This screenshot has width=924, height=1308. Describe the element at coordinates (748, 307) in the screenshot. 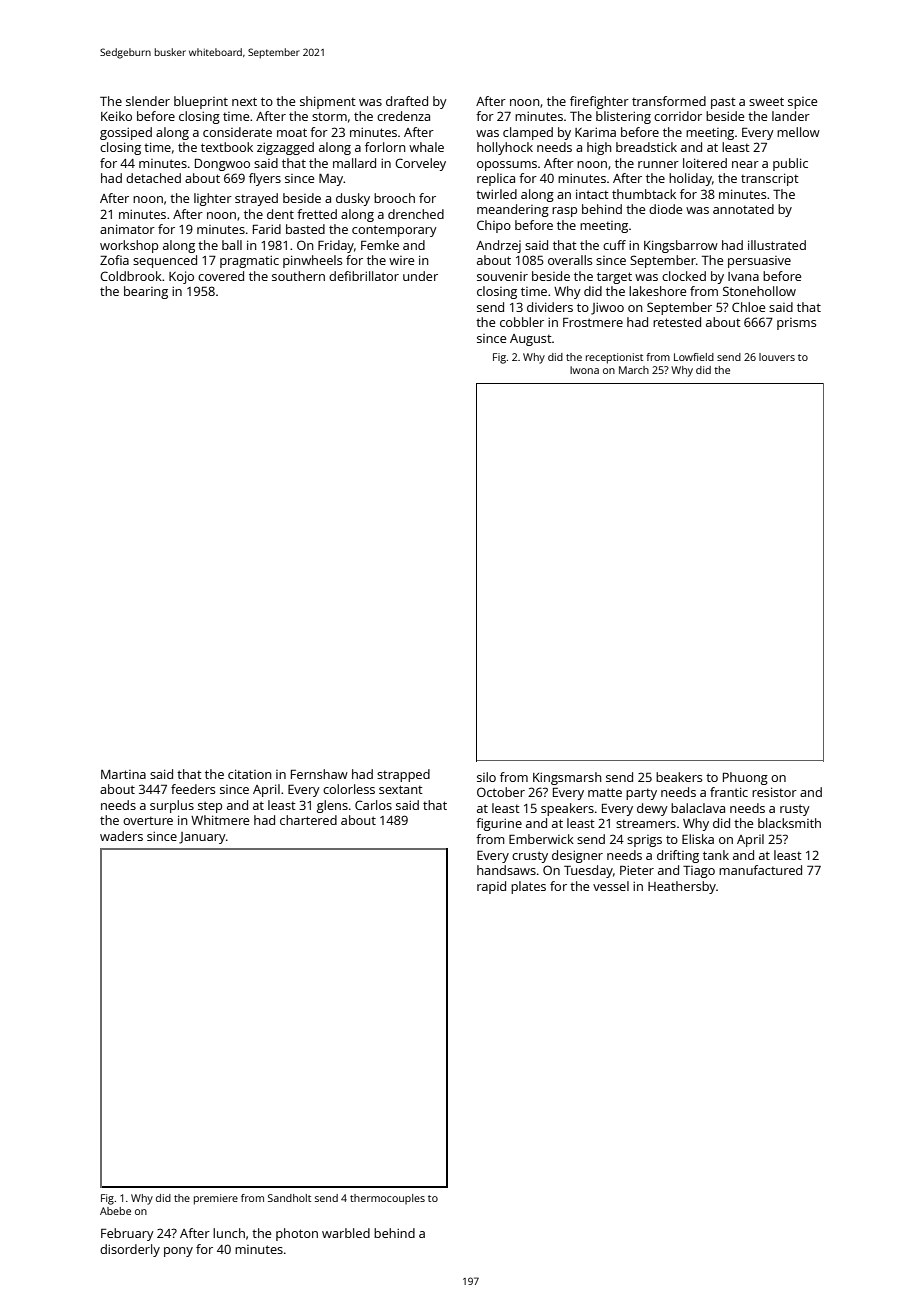

I see `Chloe` at that location.
